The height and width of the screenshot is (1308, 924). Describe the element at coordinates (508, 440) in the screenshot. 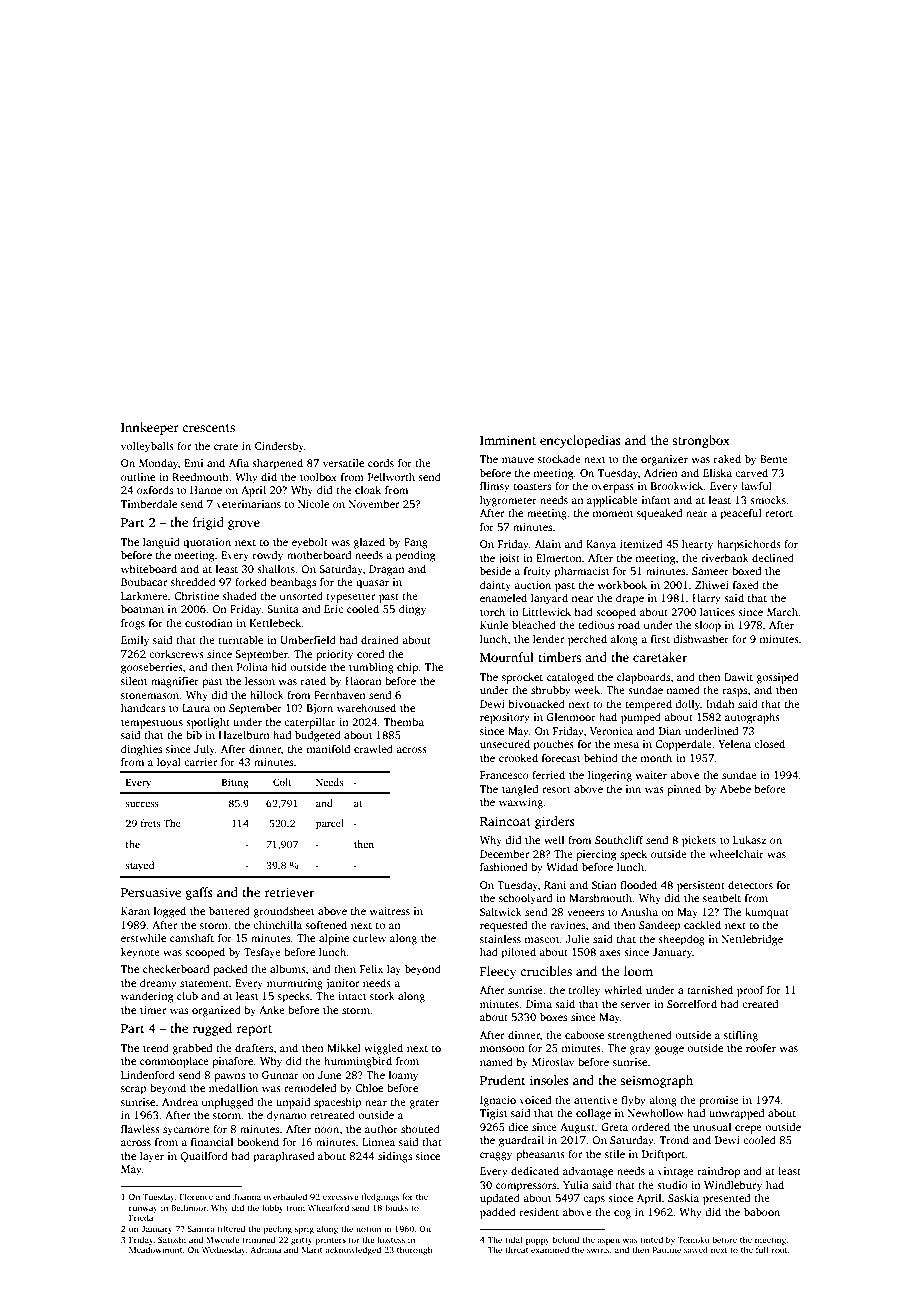

I see `Imminent` at that location.
